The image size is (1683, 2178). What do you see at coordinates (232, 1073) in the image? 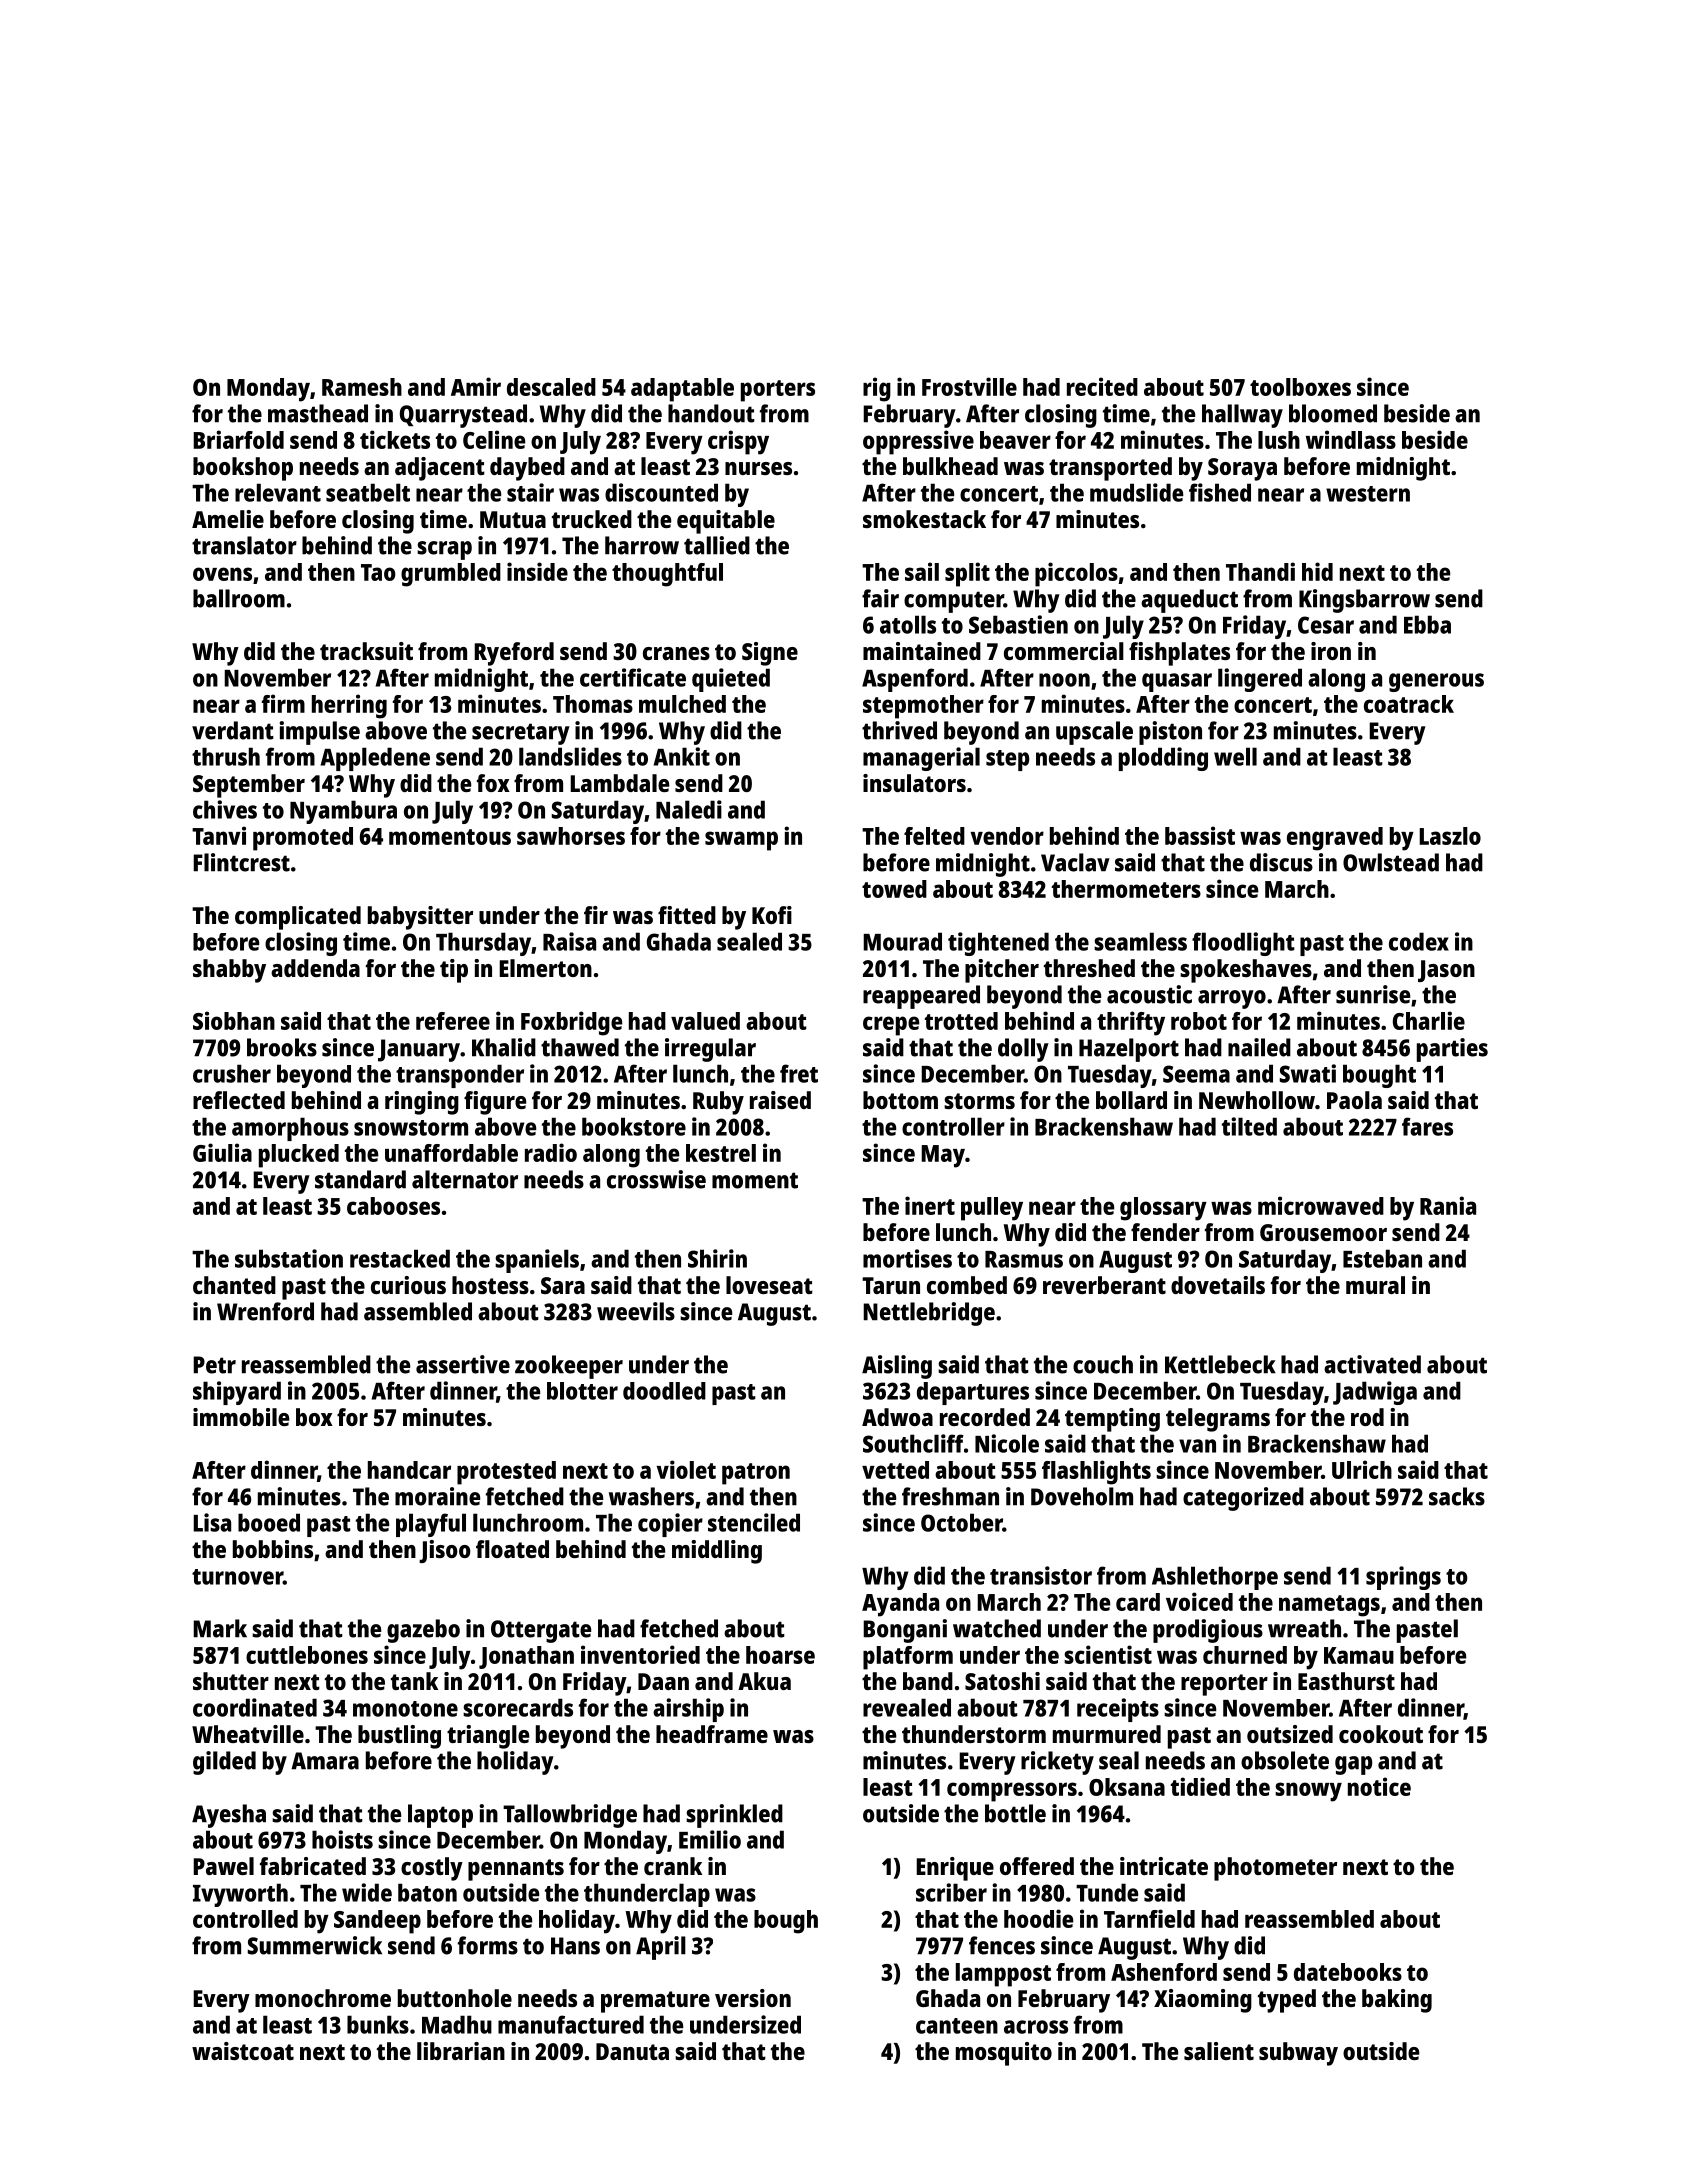
I see `crusher` at bounding box center [232, 1073].
